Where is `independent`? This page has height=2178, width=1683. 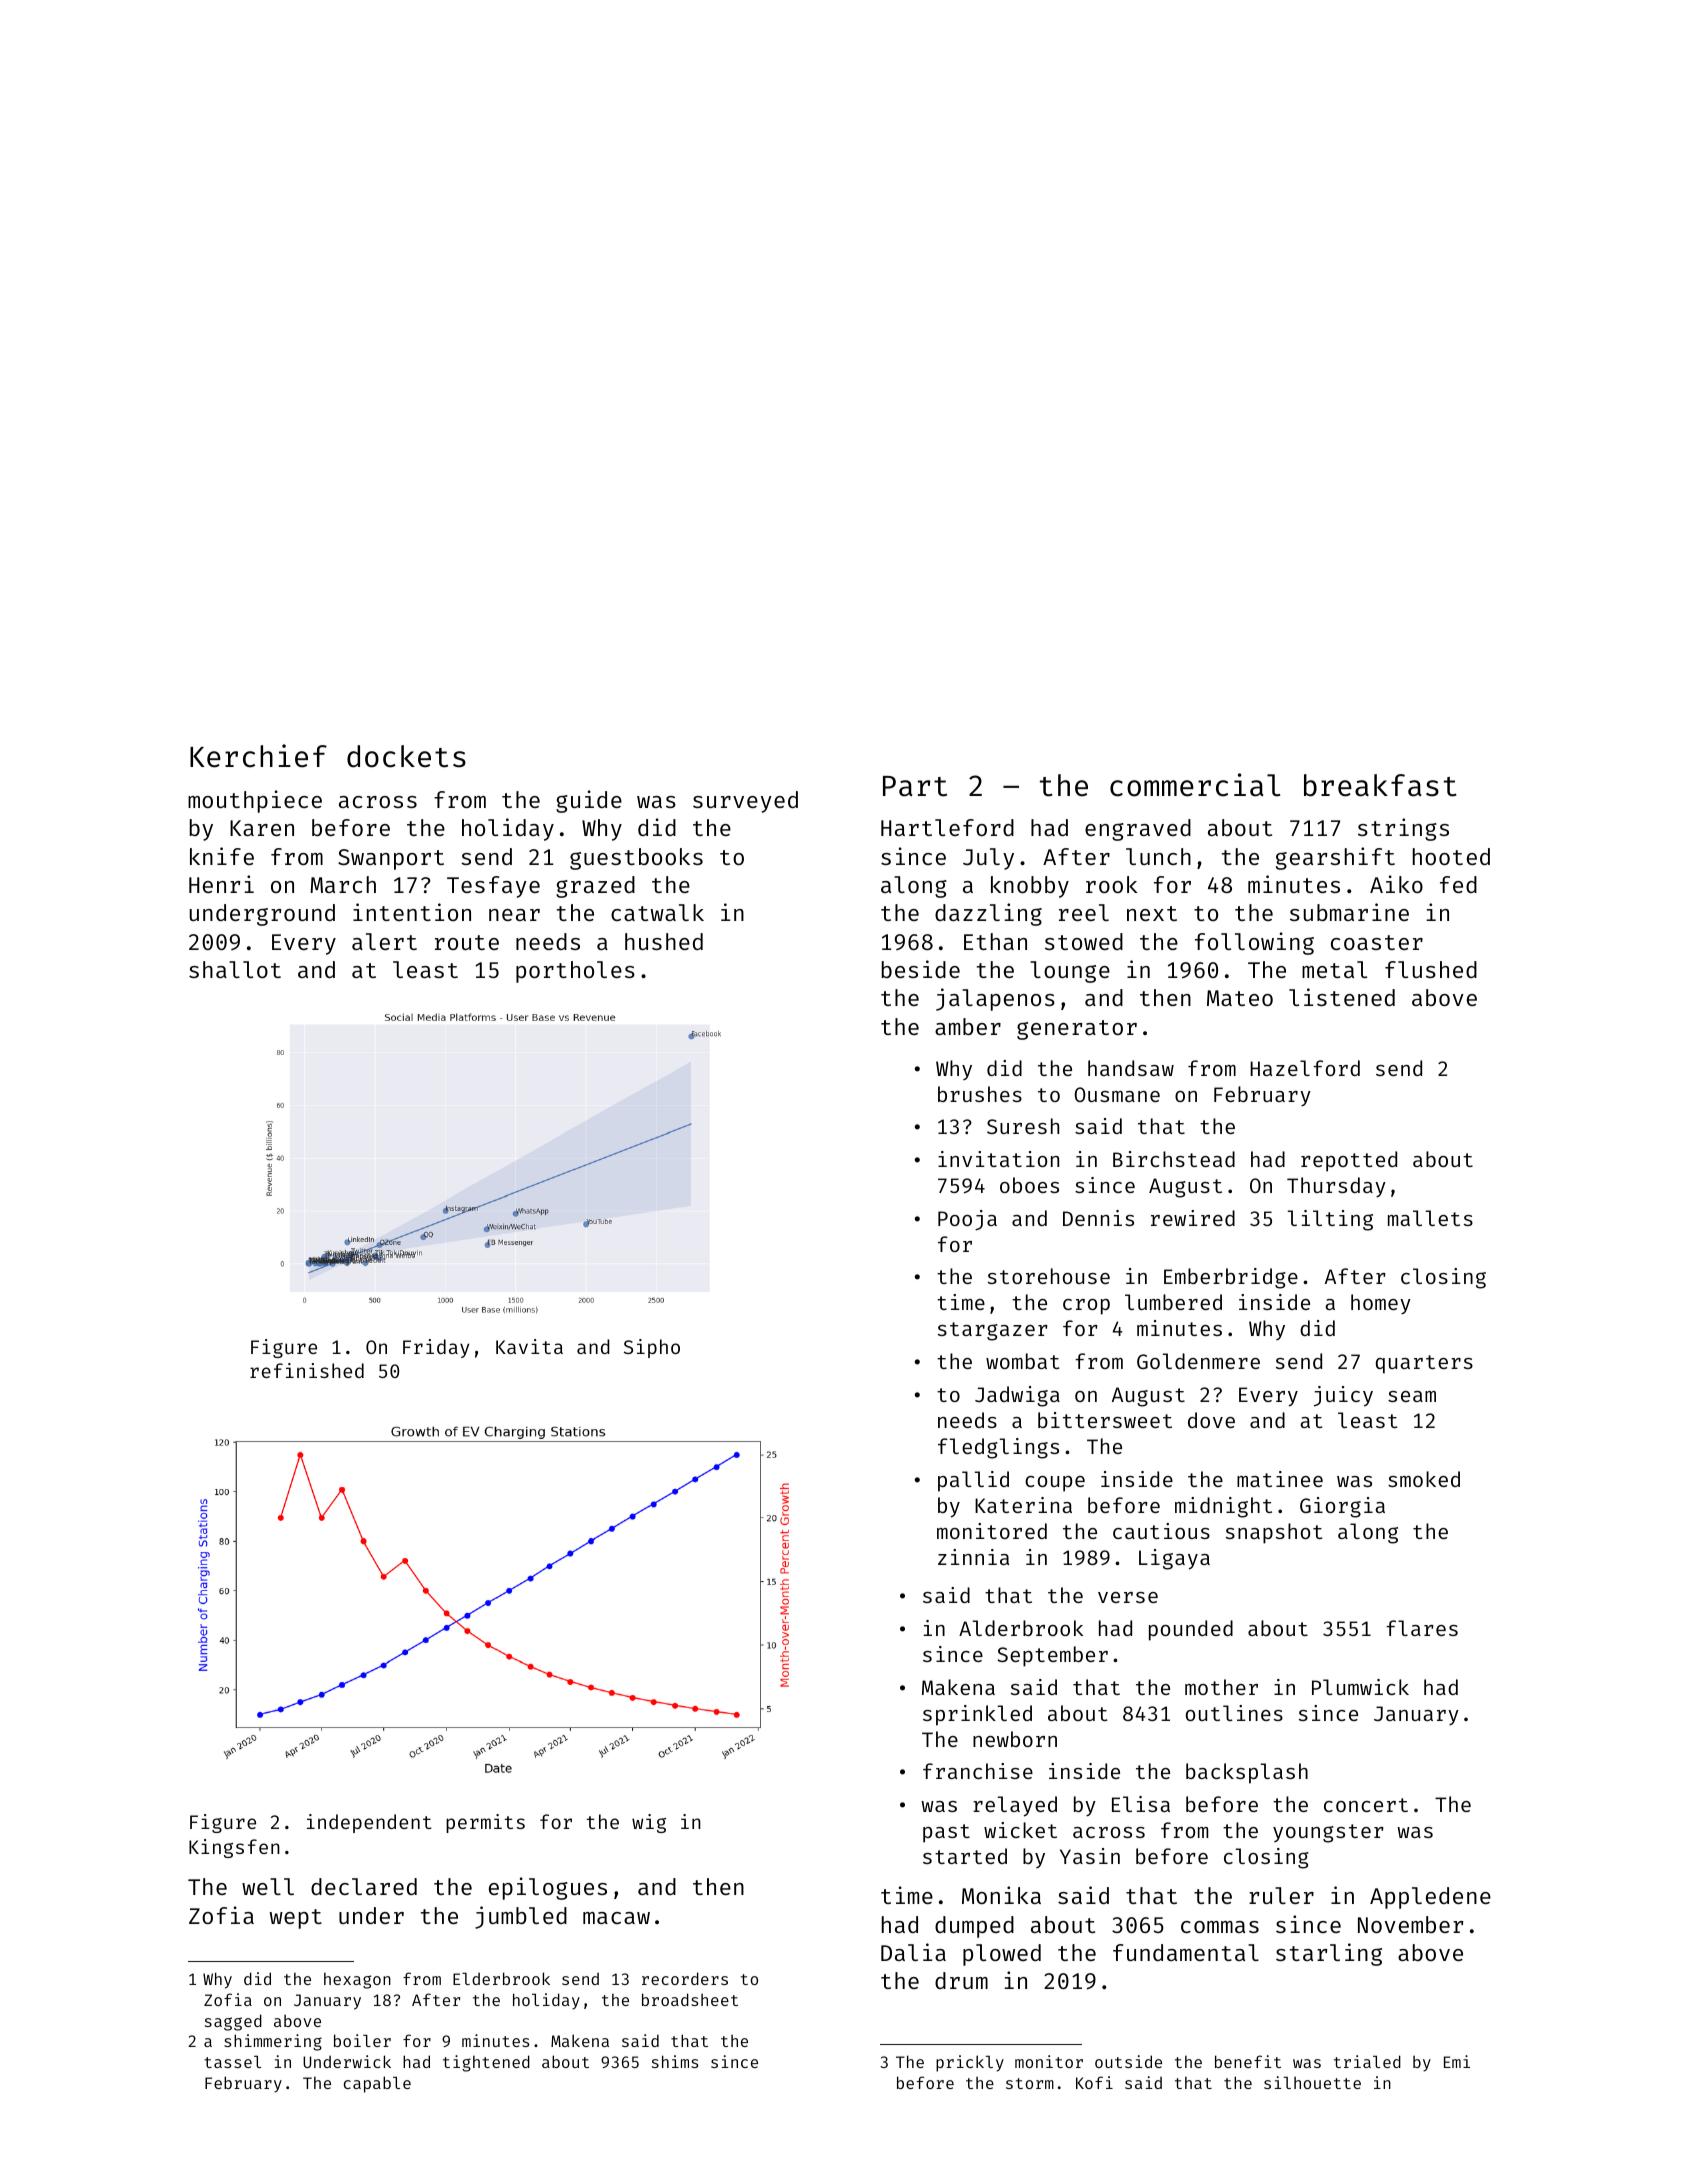
independent is located at coordinates (369, 1823).
